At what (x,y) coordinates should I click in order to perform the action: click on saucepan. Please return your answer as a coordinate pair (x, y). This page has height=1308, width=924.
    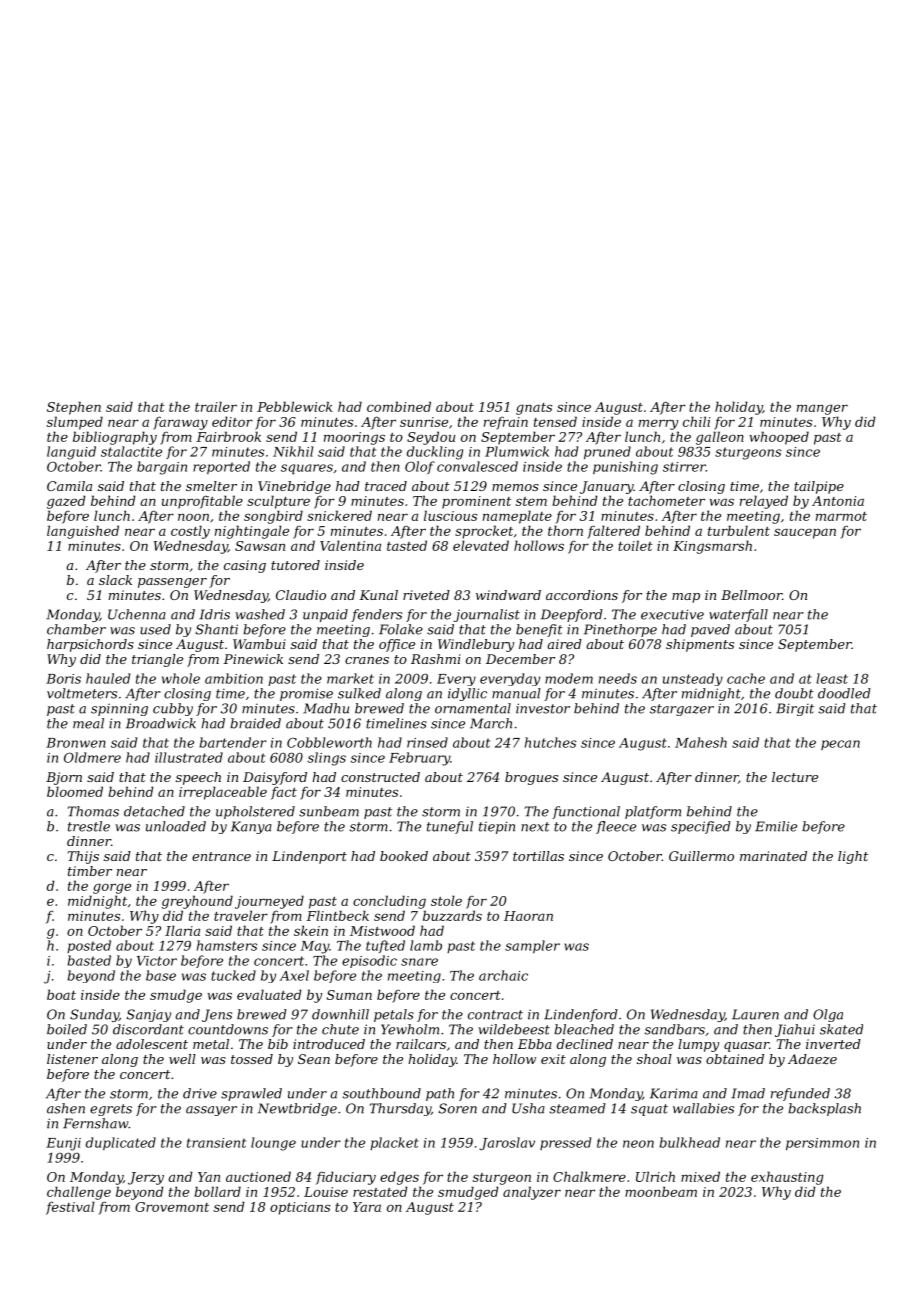
    Looking at the image, I should click on (805, 533).
